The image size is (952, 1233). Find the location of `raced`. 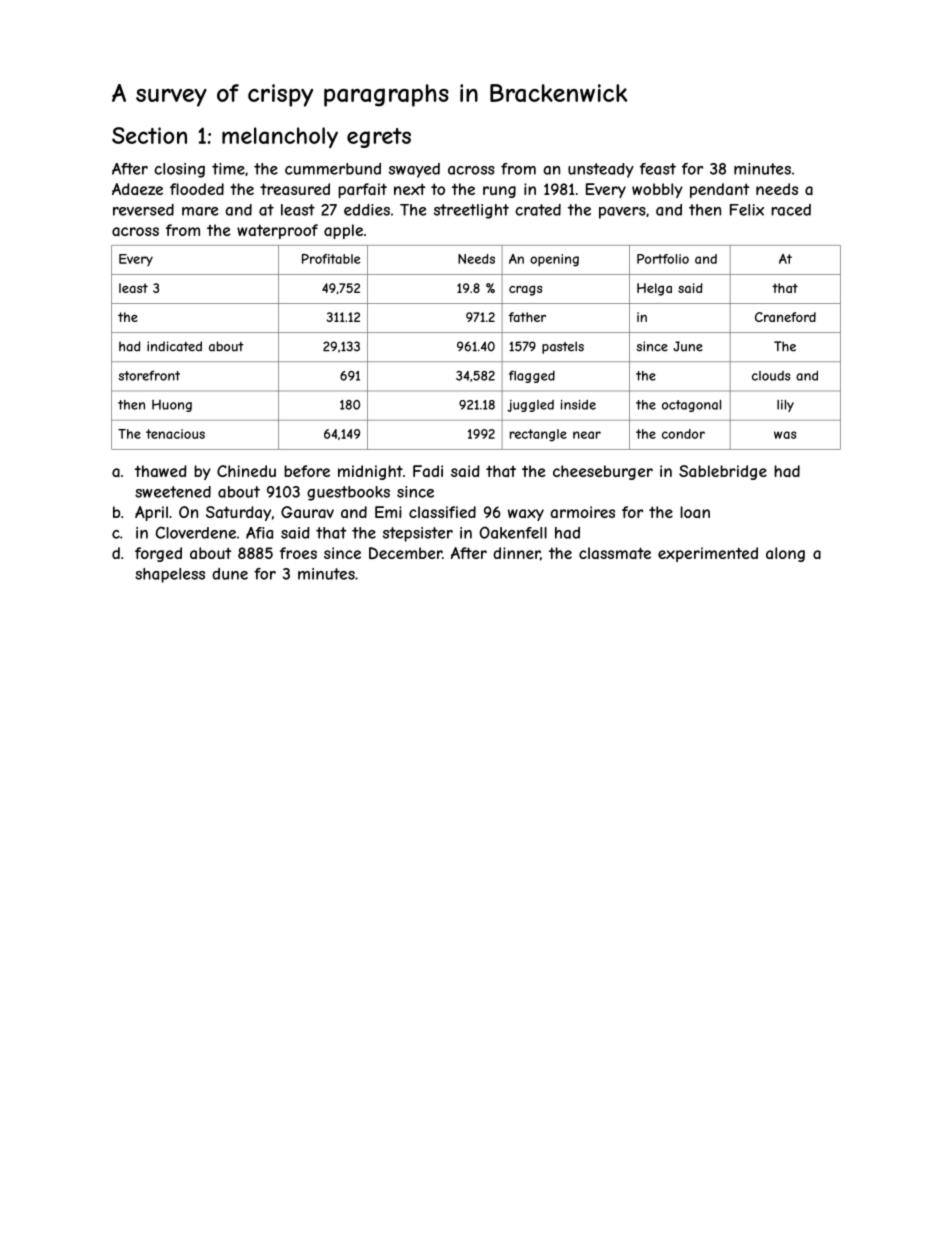

raced is located at coordinates (791, 210).
